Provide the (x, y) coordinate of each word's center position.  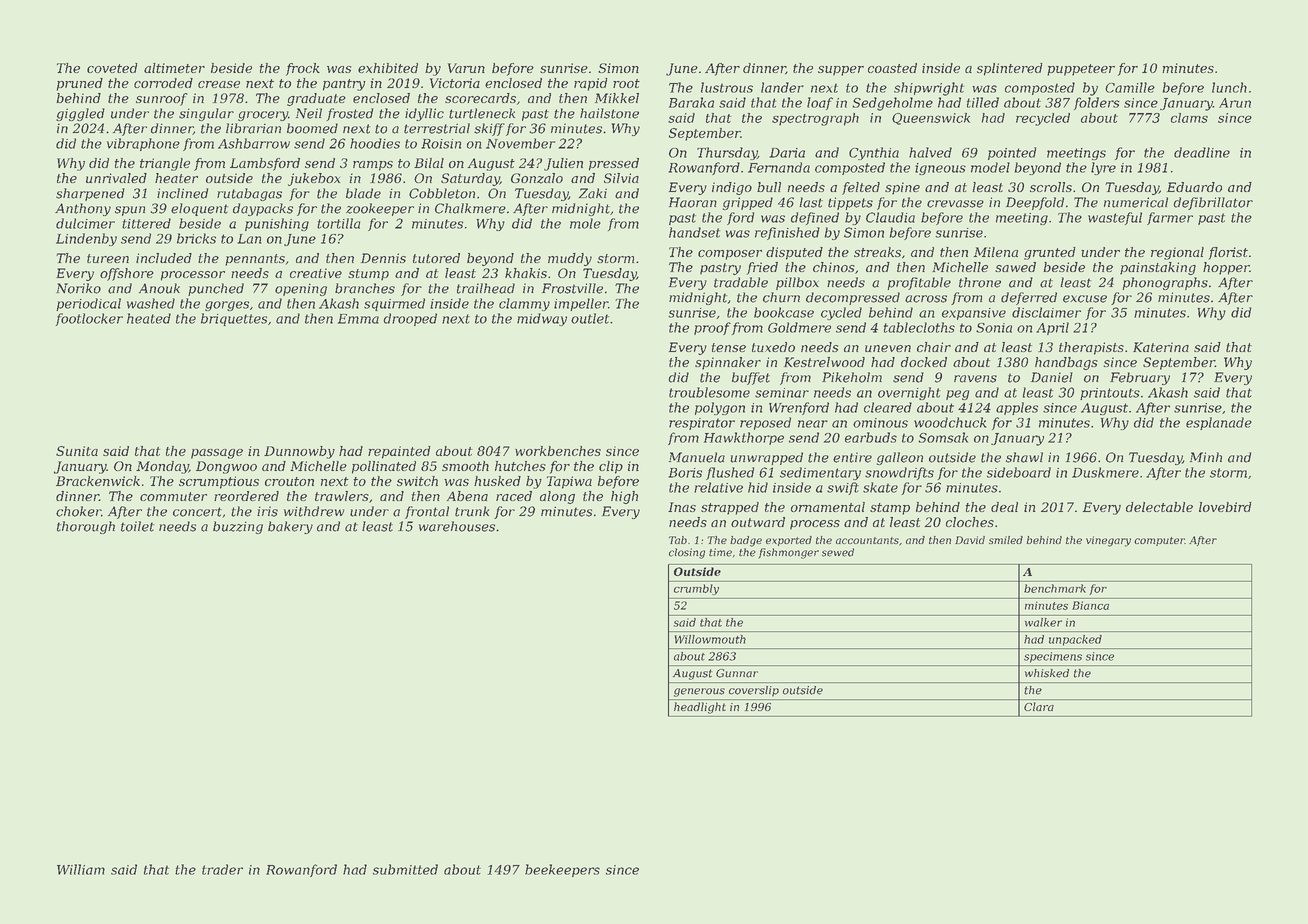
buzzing (238, 527)
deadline (1202, 152)
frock (303, 69)
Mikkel (617, 98)
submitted (405, 869)
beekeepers (562, 870)
